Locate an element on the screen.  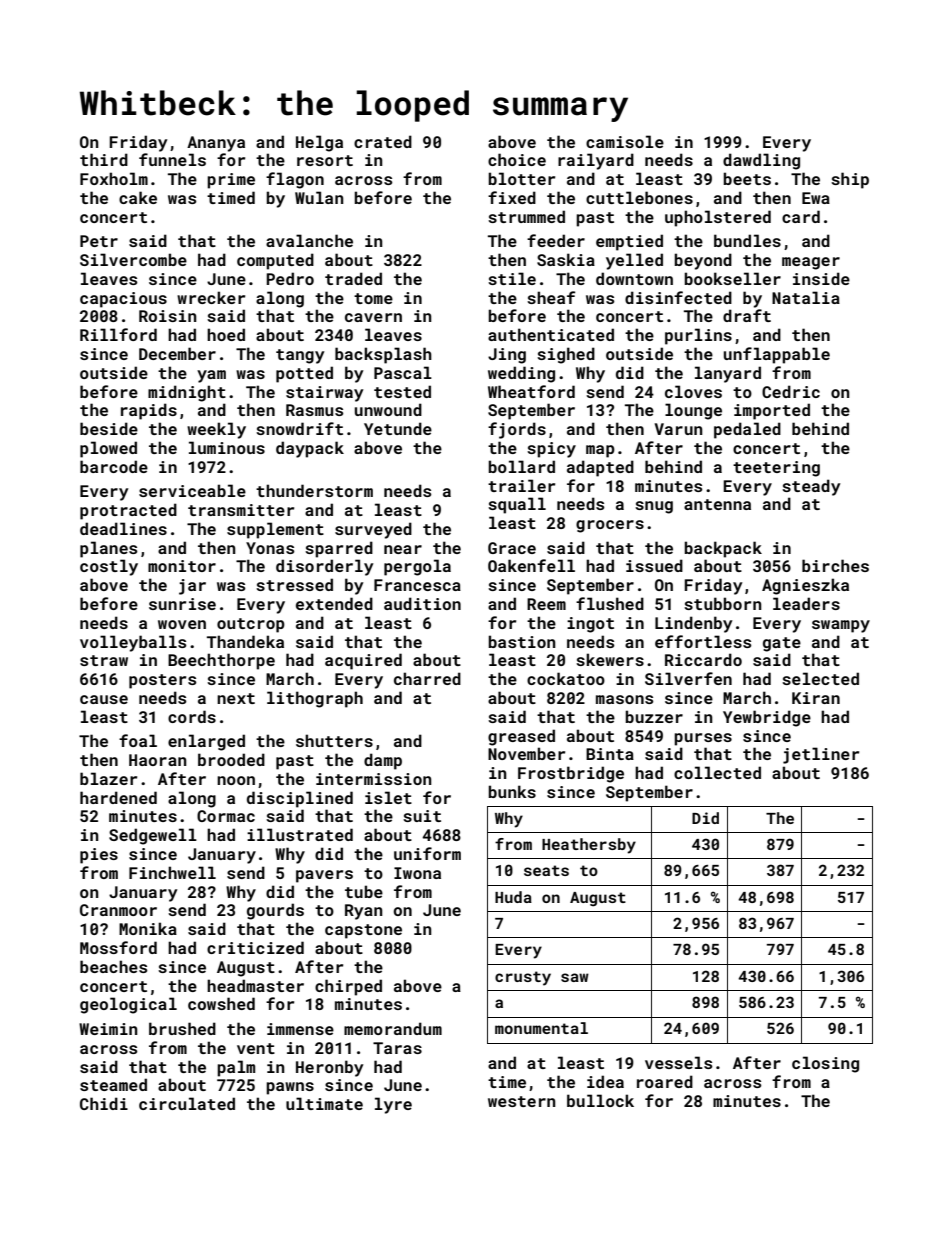
roared is located at coordinates (665, 1081).
